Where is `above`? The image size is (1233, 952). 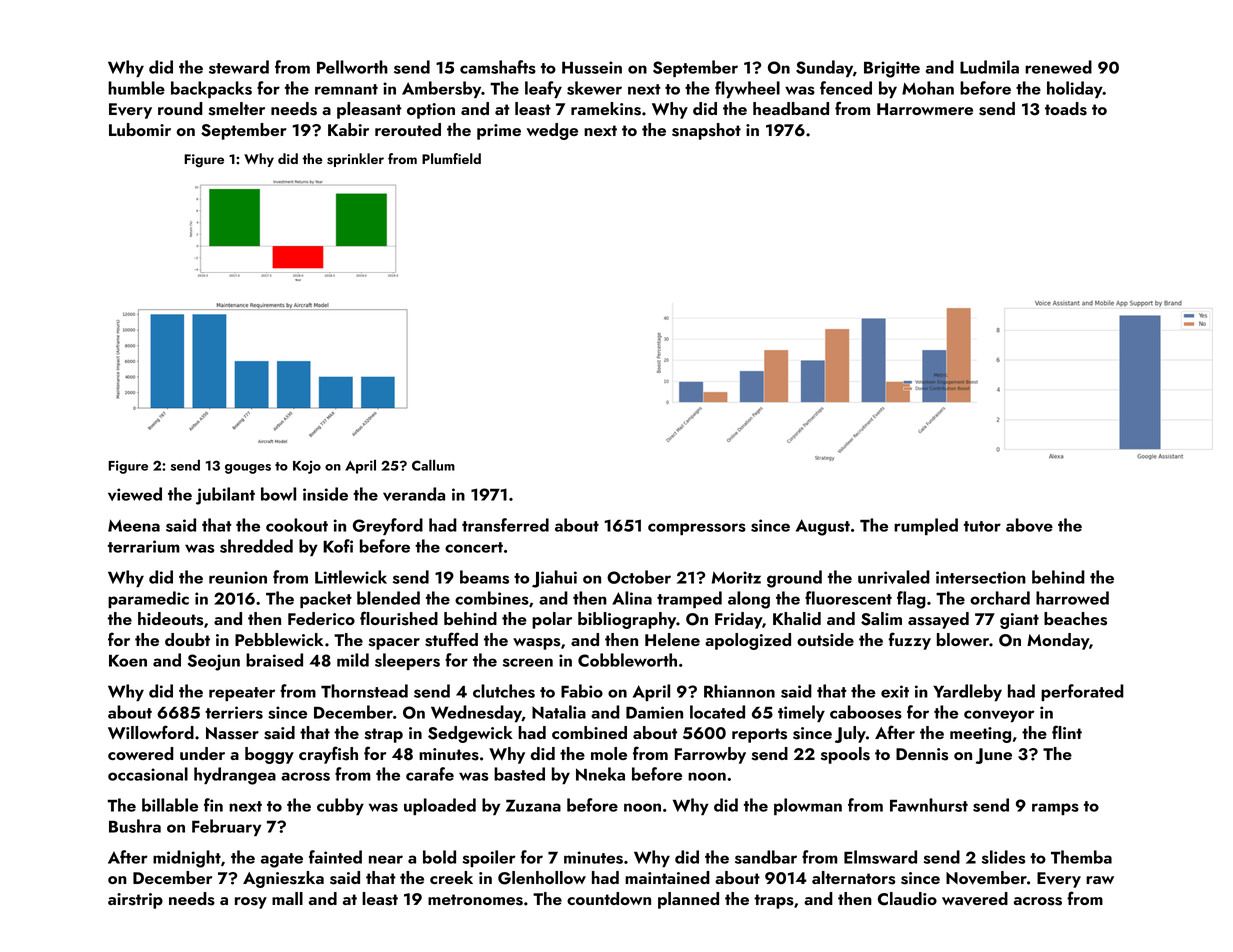 above is located at coordinates (1029, 525).
